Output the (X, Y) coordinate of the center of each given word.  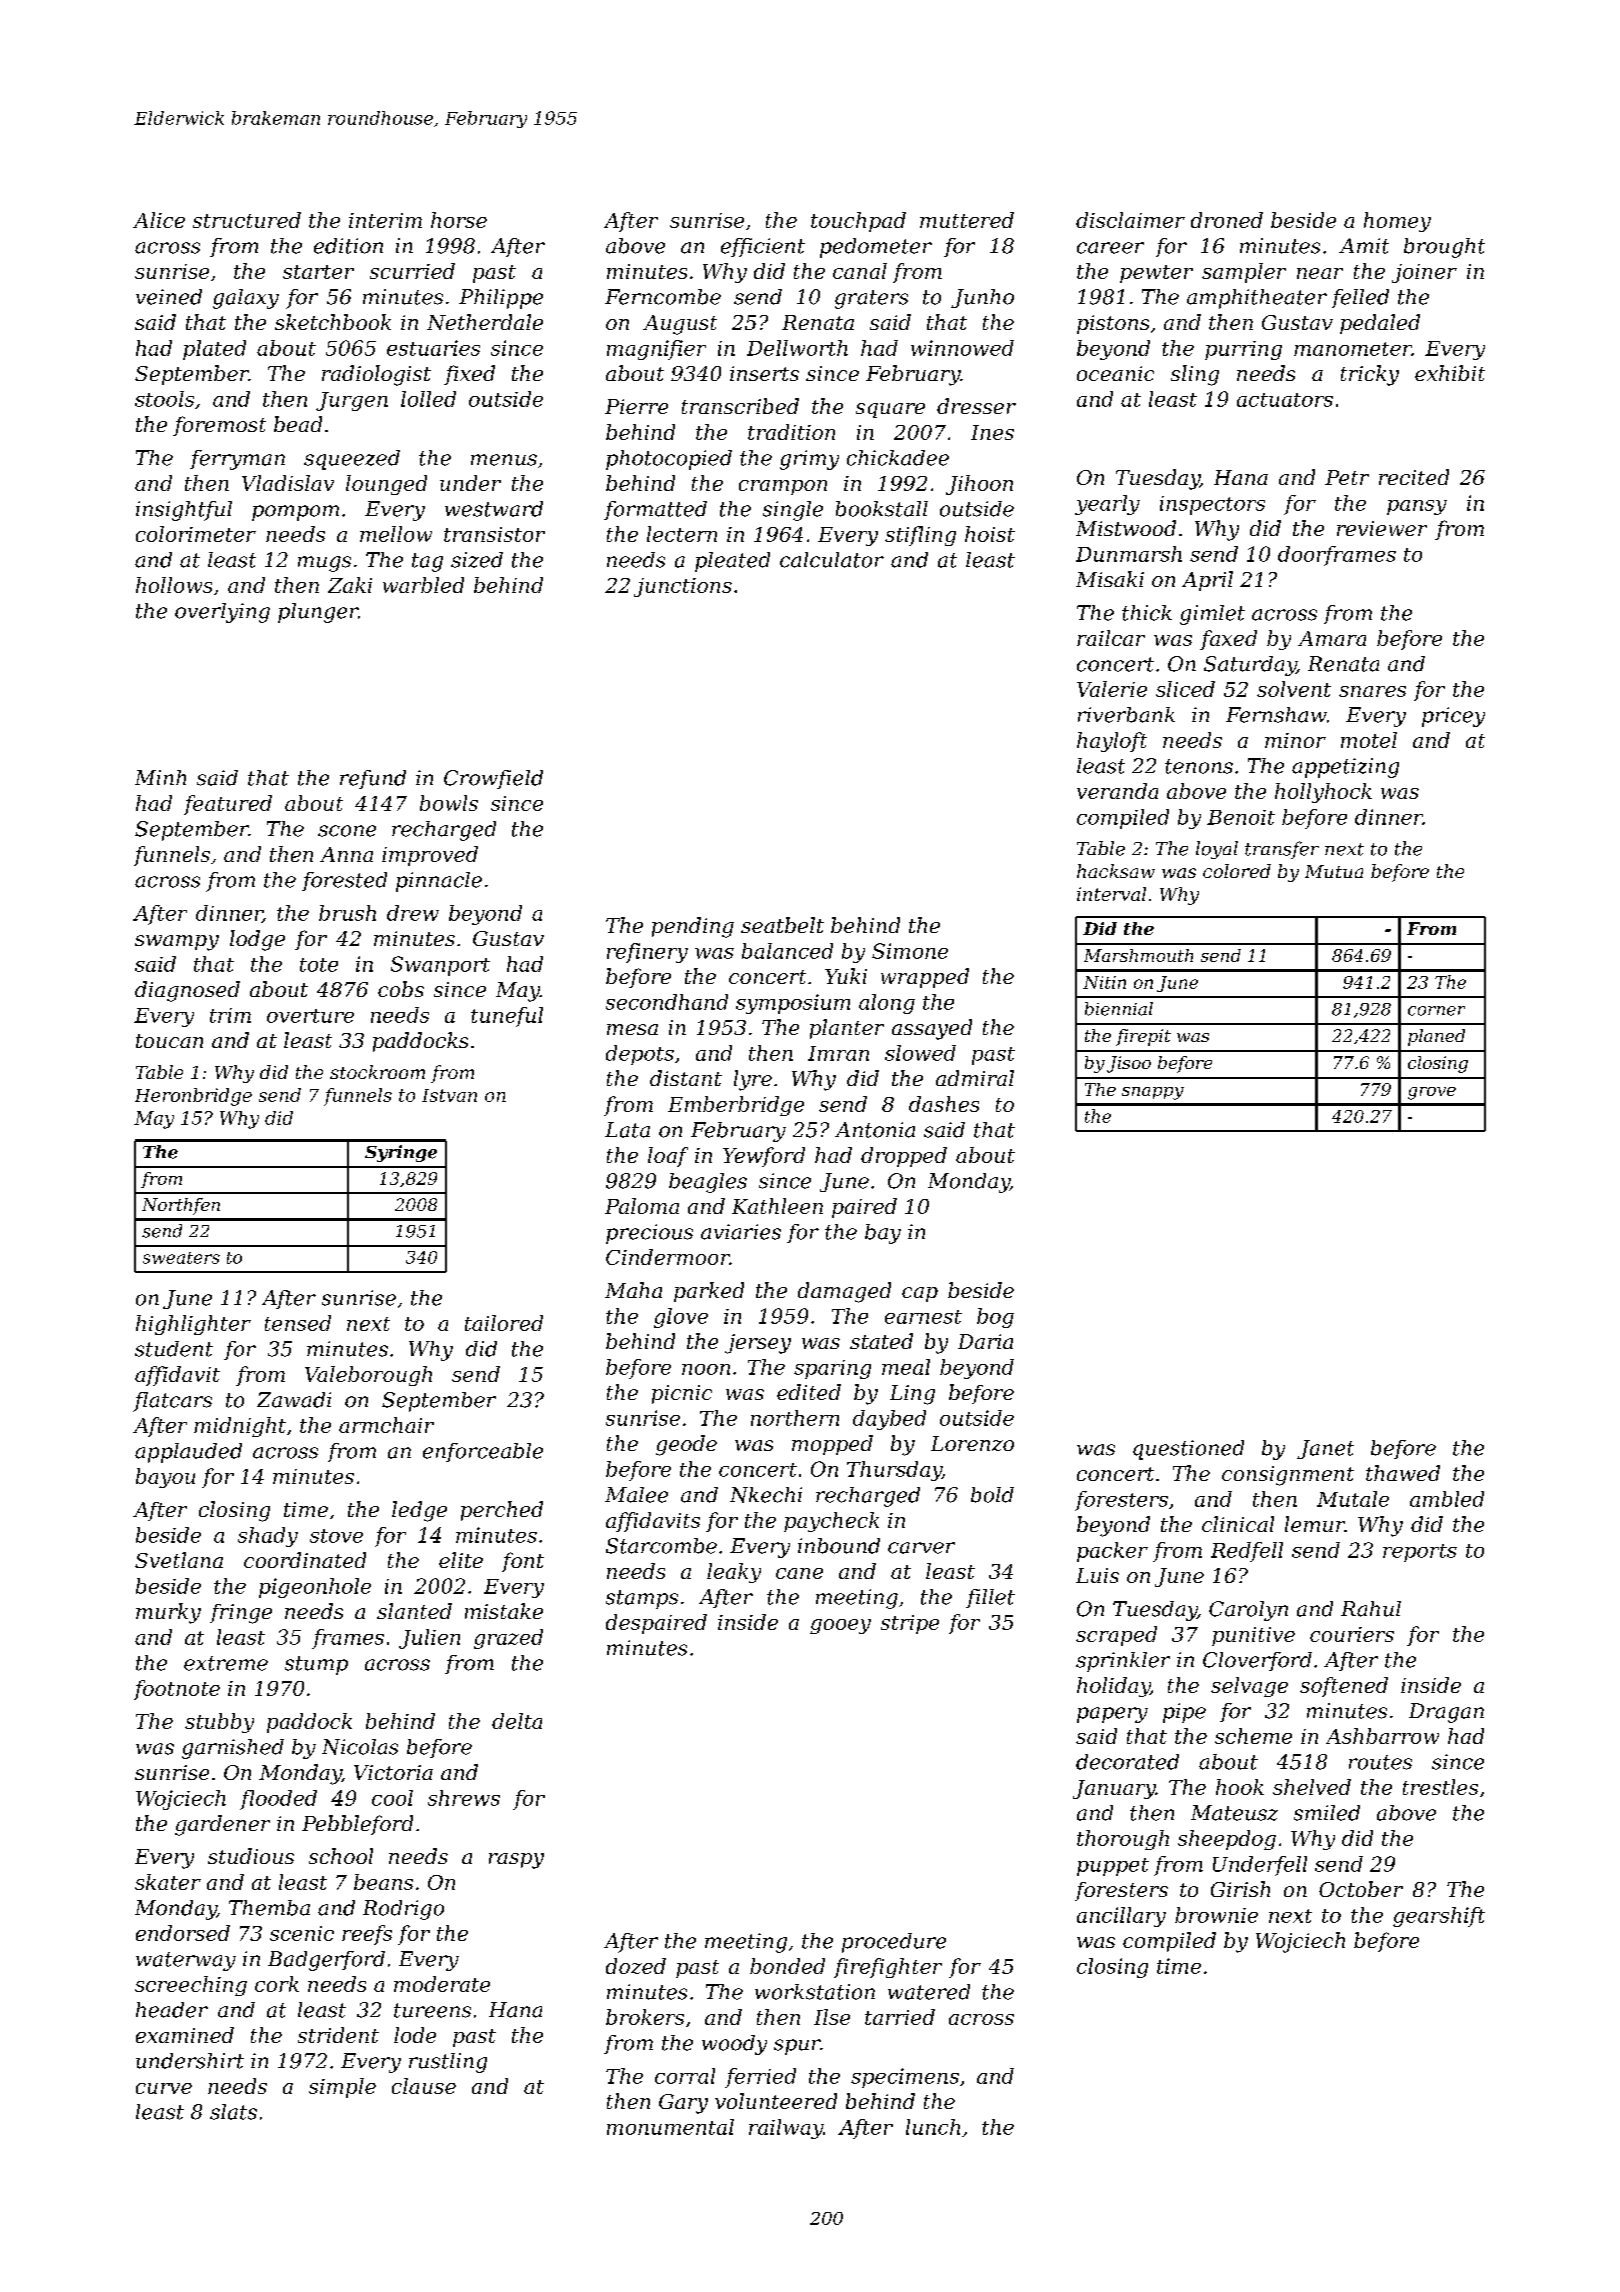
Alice (159, 220)
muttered (967, 220)
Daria (985, 1341)
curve (164, 2088)
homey (1397, 222)
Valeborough (368, 1376)
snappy (1153, 1093)
